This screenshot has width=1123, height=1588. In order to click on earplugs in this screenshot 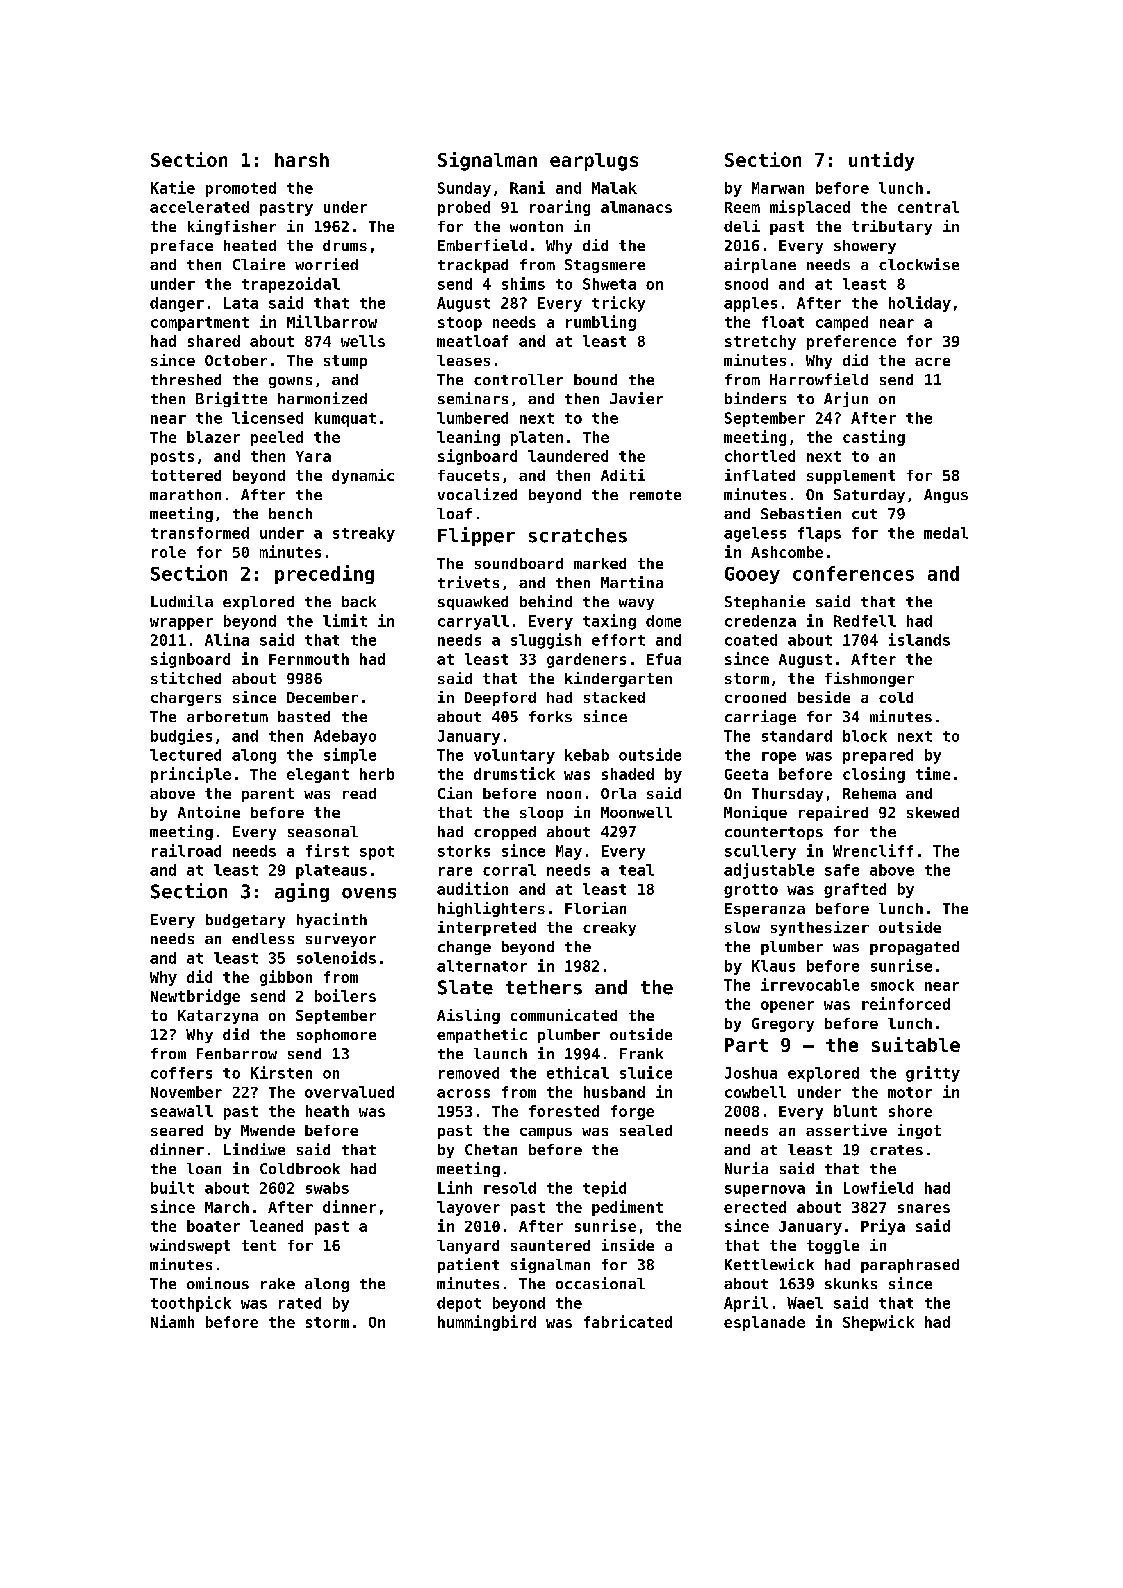, I will do `click(594, 162)`.
